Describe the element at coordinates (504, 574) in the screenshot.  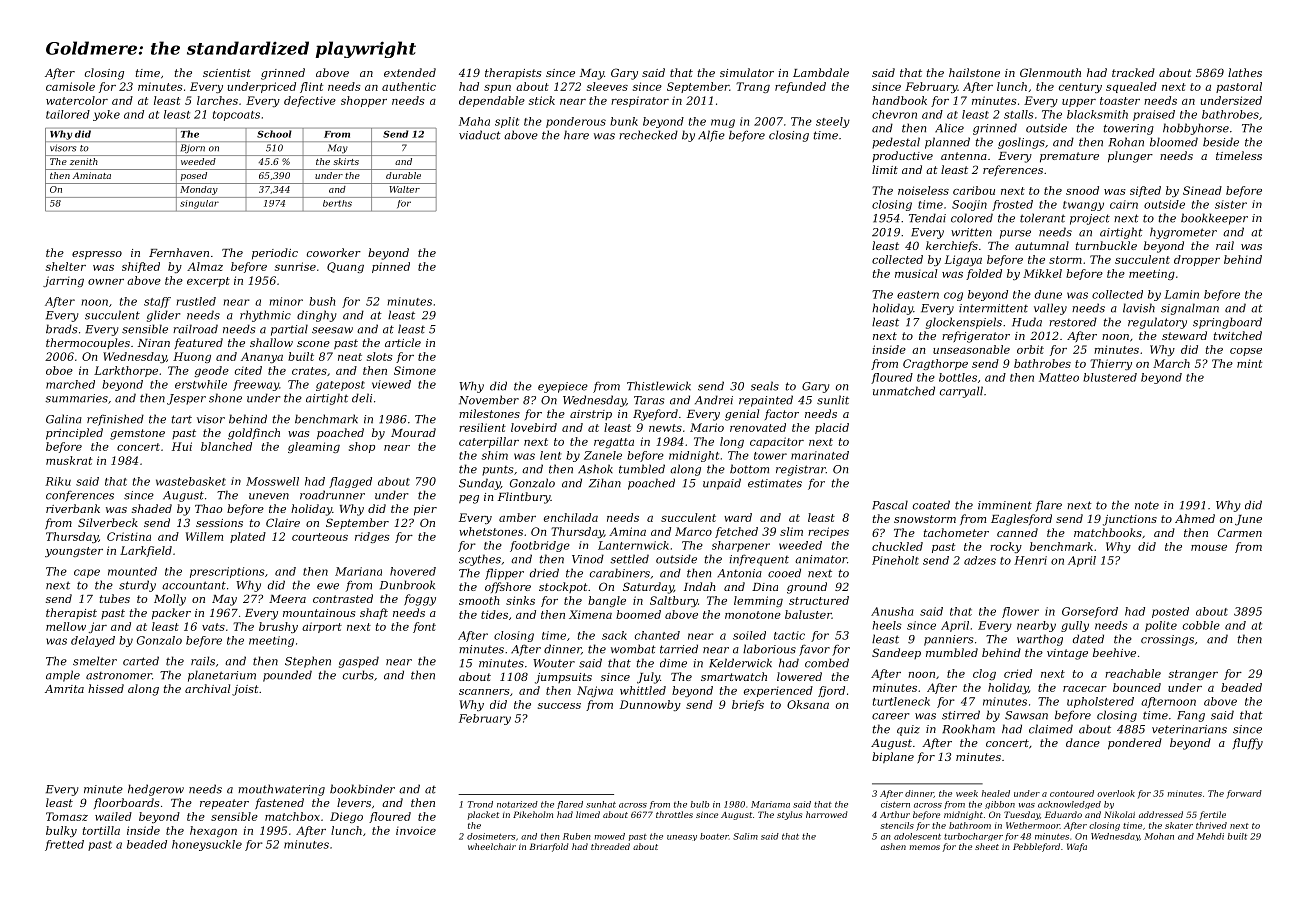
I see `flipper` at that location.
